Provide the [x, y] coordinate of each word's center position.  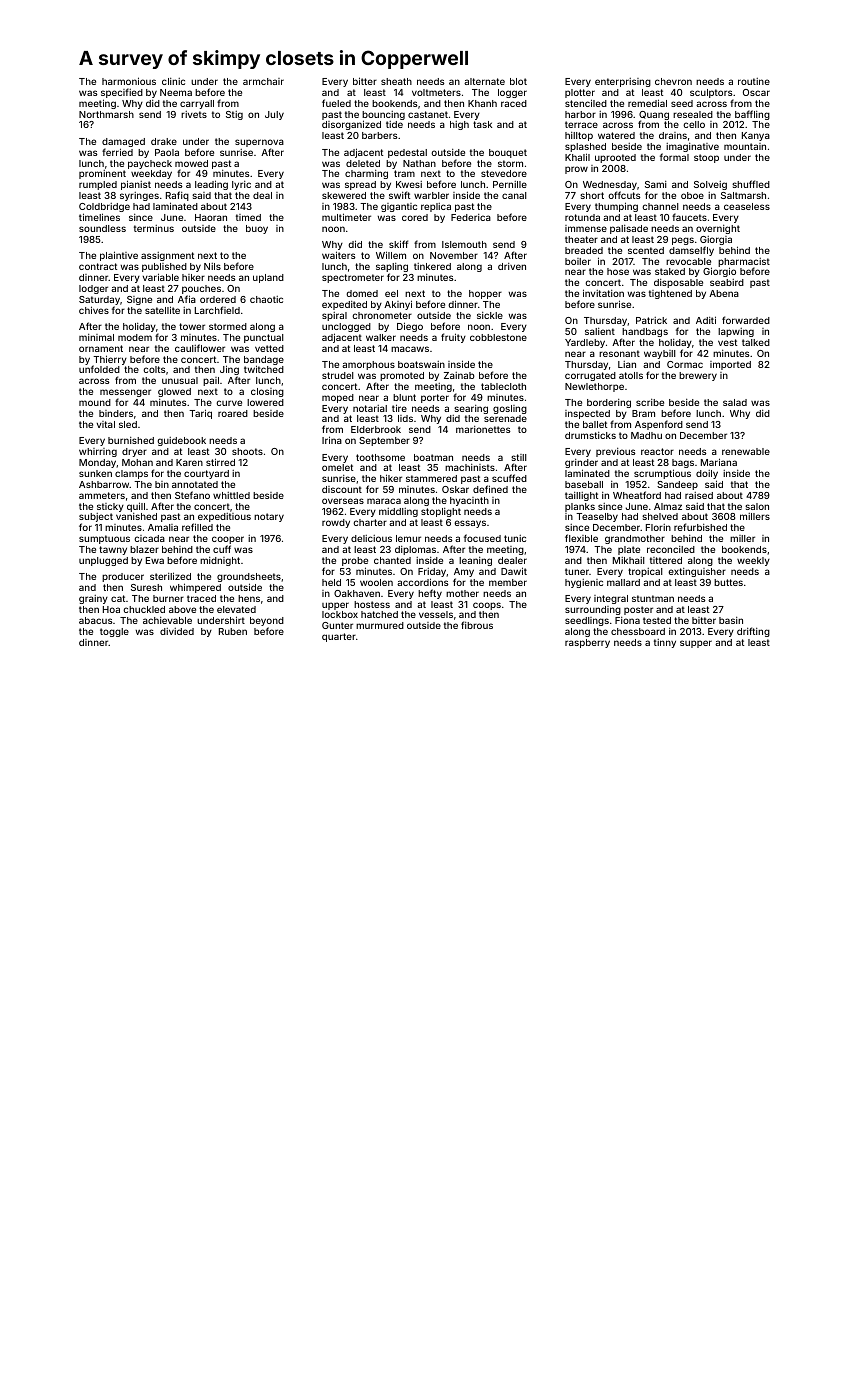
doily [707, 474]
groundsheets [249, 578]
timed [248, 217]
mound [95, 402]
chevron [673, 81]
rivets [194, 114]
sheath [396, 81]
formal [674, 157]
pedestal [407, 153]
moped [338, 398]
